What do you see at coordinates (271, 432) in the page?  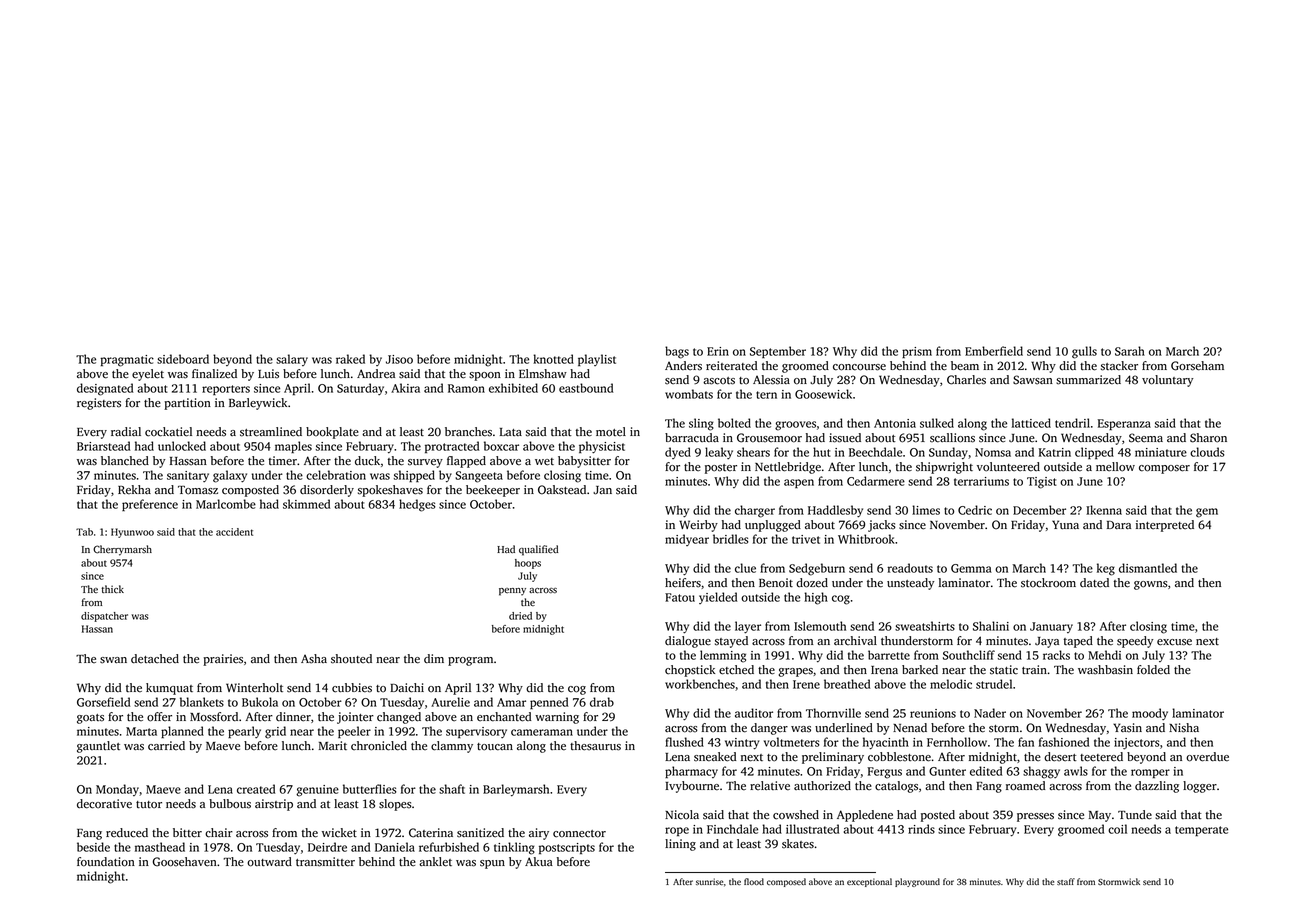 I see `streamlined` at bounding box center [271, 432].
